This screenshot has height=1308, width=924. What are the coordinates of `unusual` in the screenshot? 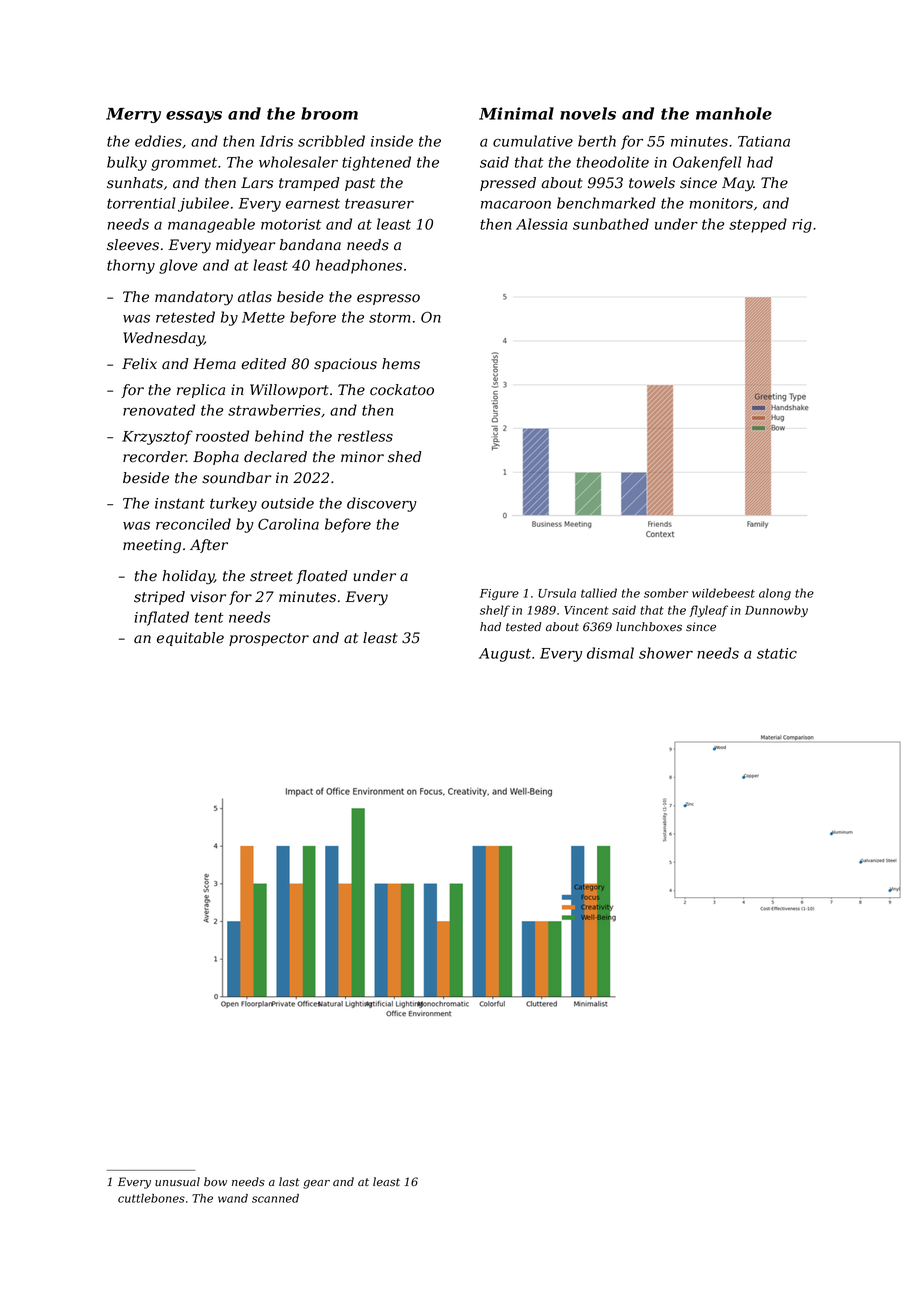 It's located at (177, 1181).
